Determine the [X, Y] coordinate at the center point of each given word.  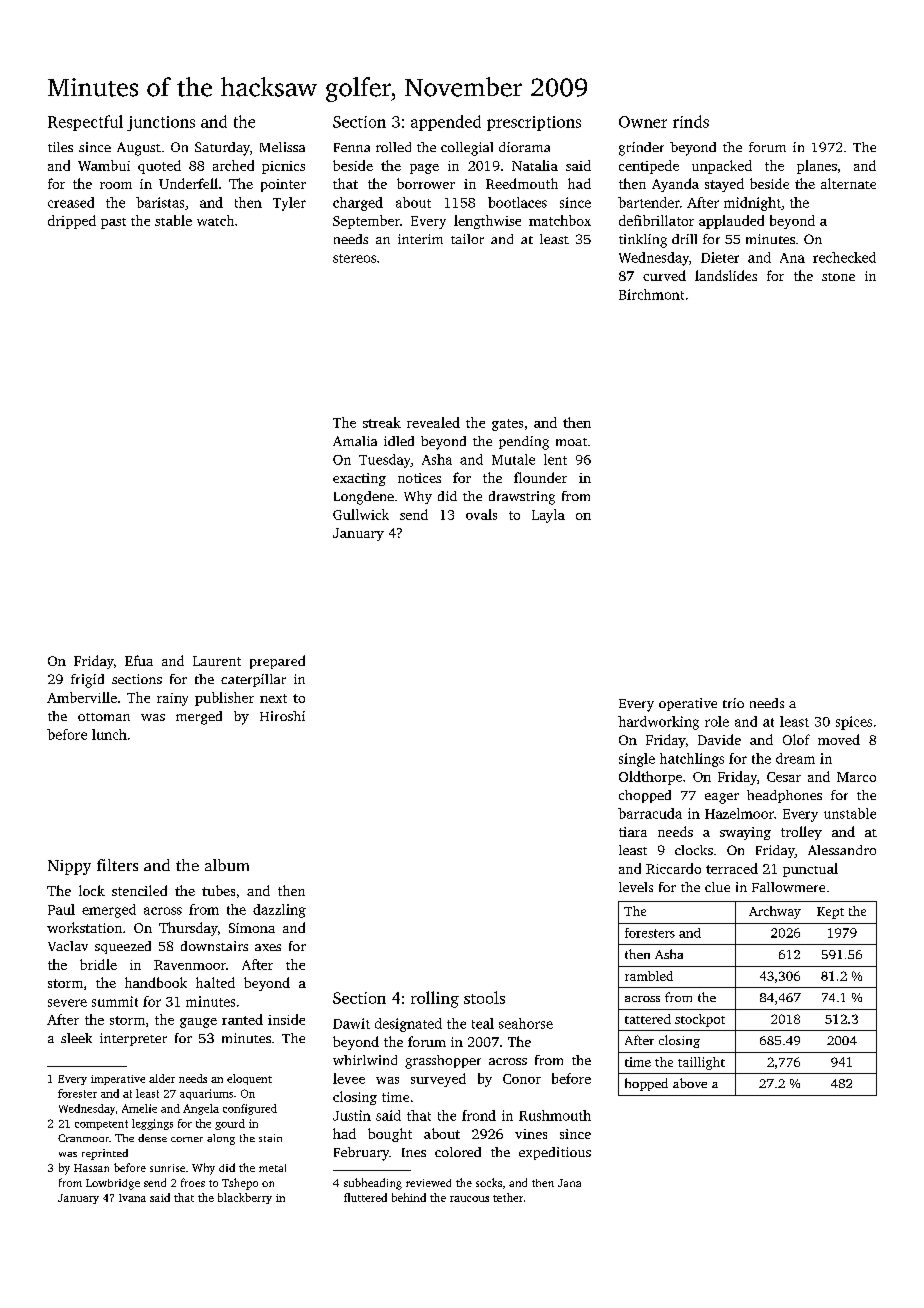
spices [854, 723]
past [113, 223]
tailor [467, 239]
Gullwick [361, 514]
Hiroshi [282, 716]
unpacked [722, 167]
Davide [719, 739]
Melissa [282, 147]
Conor [522, 1079]
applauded [731, 222]
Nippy [69, 867]
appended [446, 123]
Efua [139, 660]
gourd [230, 1124]
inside [286, 1019]
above [690, 1083]
